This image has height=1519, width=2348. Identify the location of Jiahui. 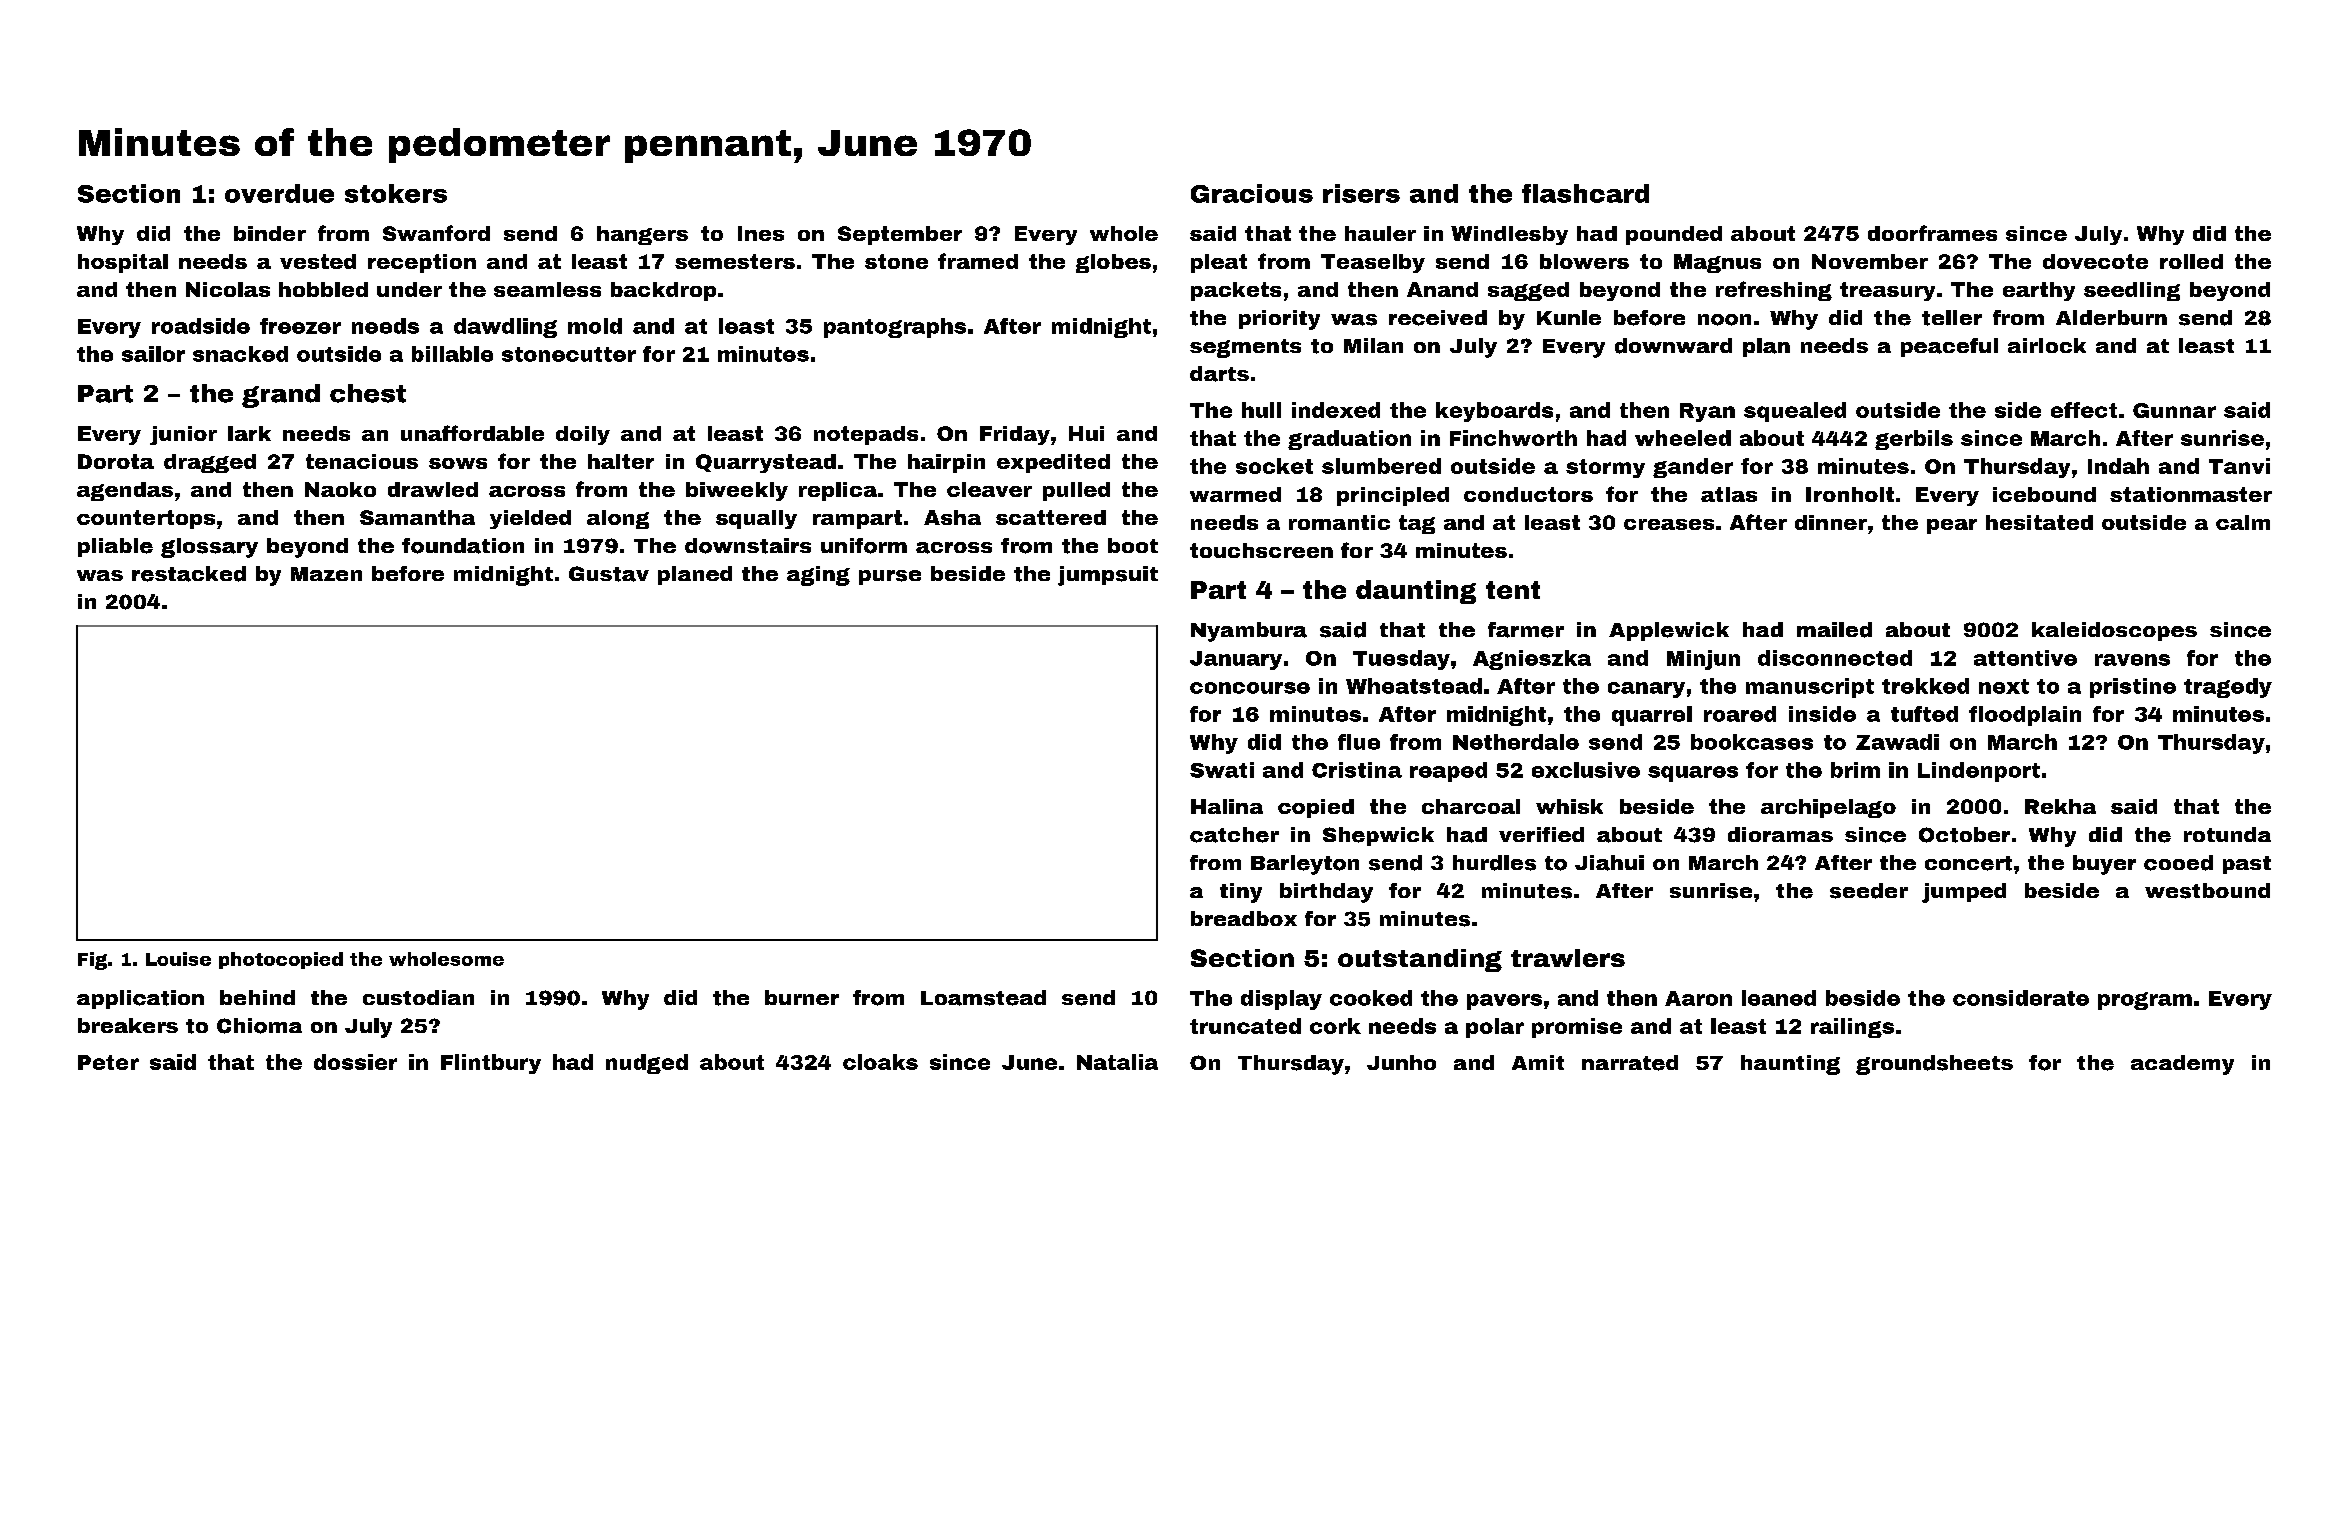
(1609, 863).
